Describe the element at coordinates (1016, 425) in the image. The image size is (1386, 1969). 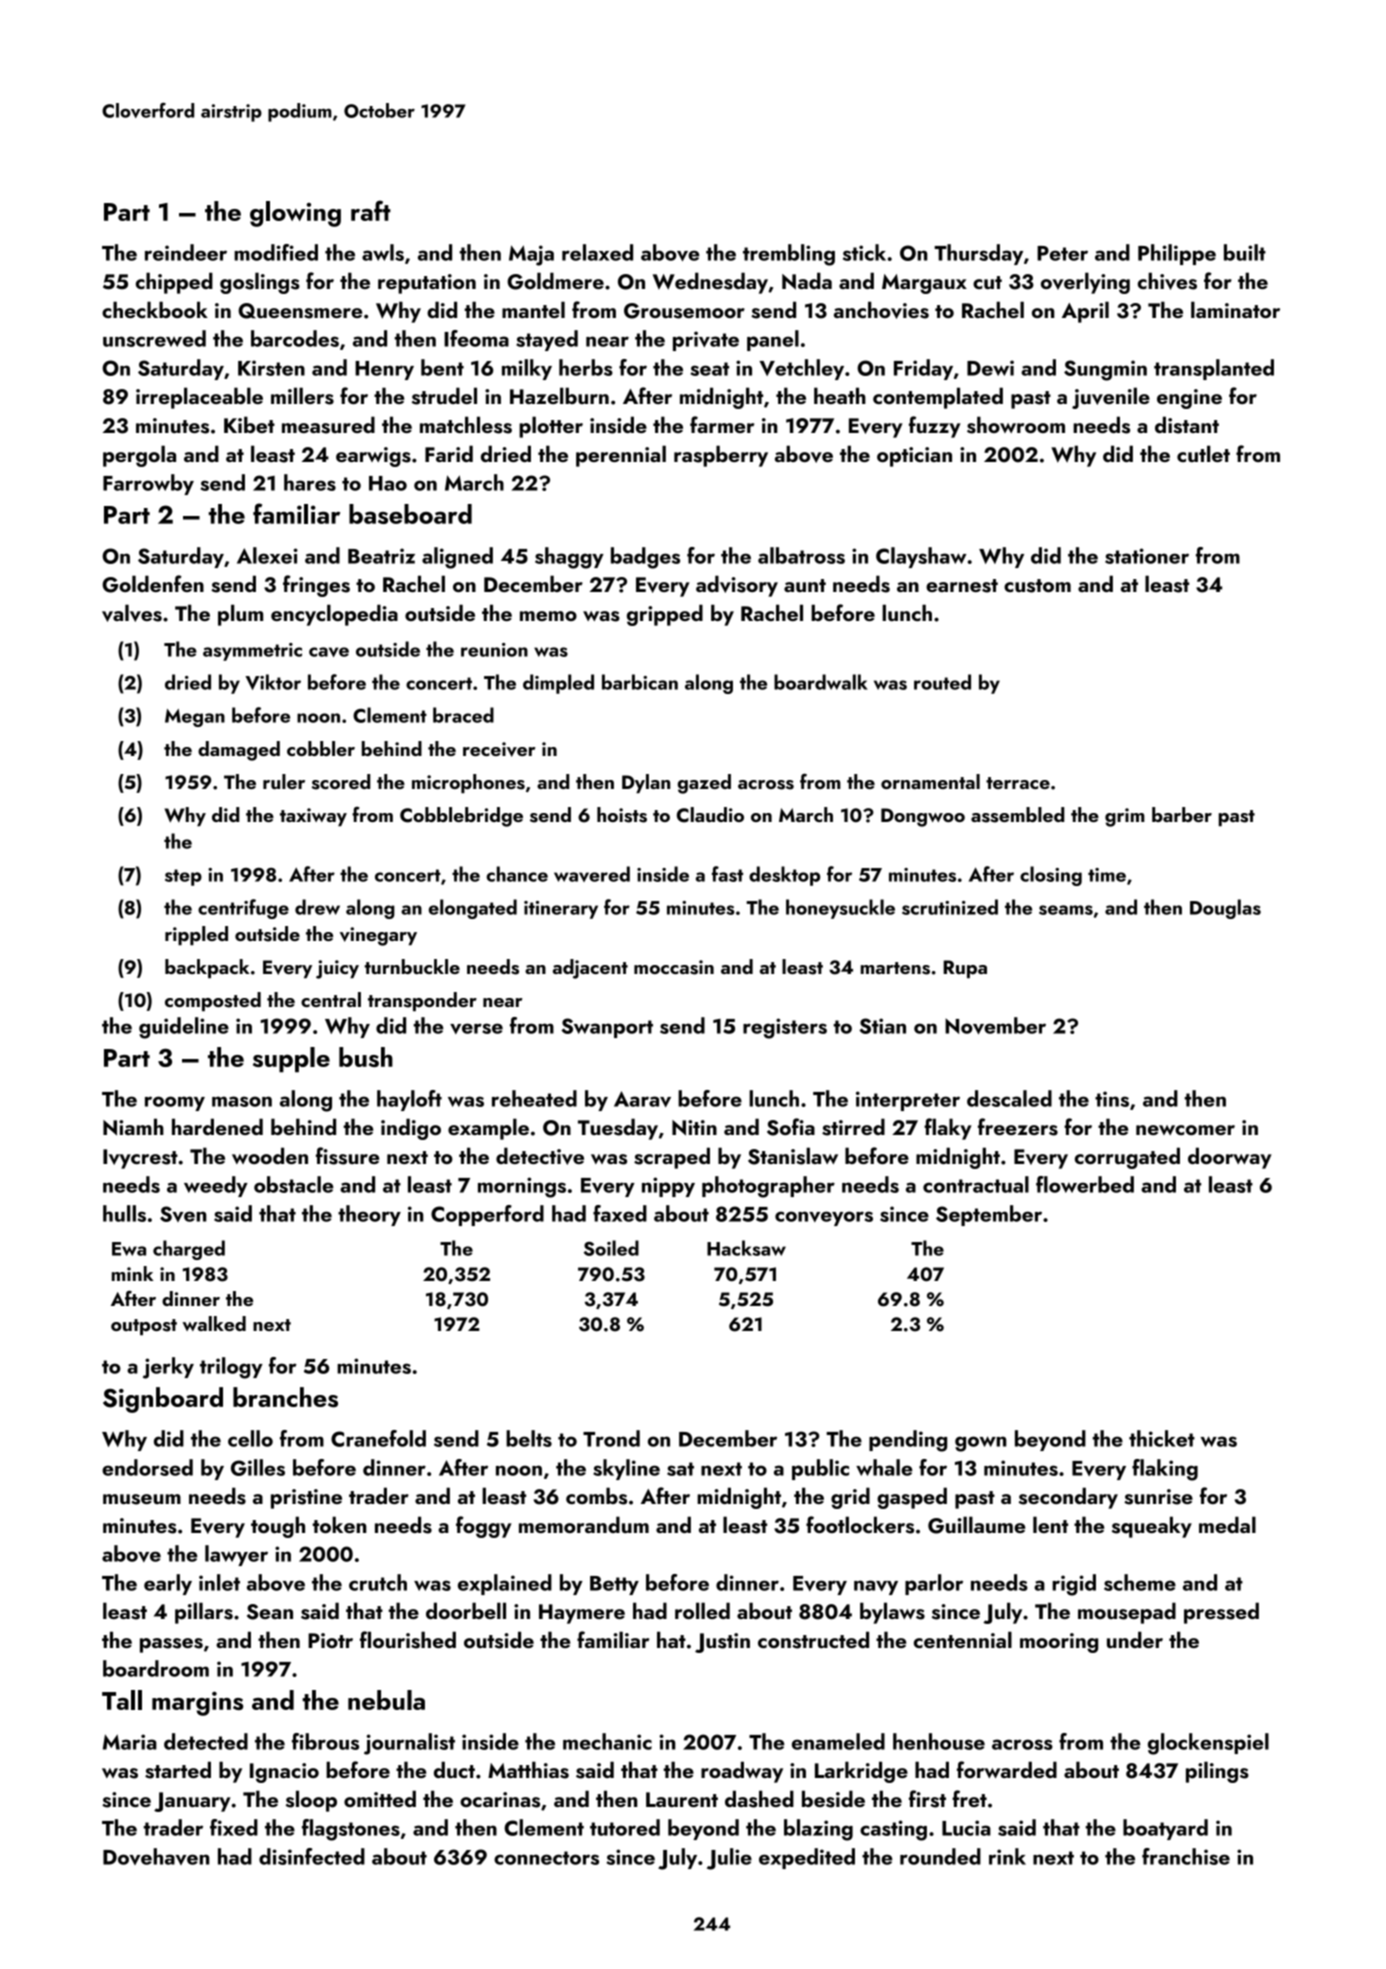
I see `showroom` at that location.
